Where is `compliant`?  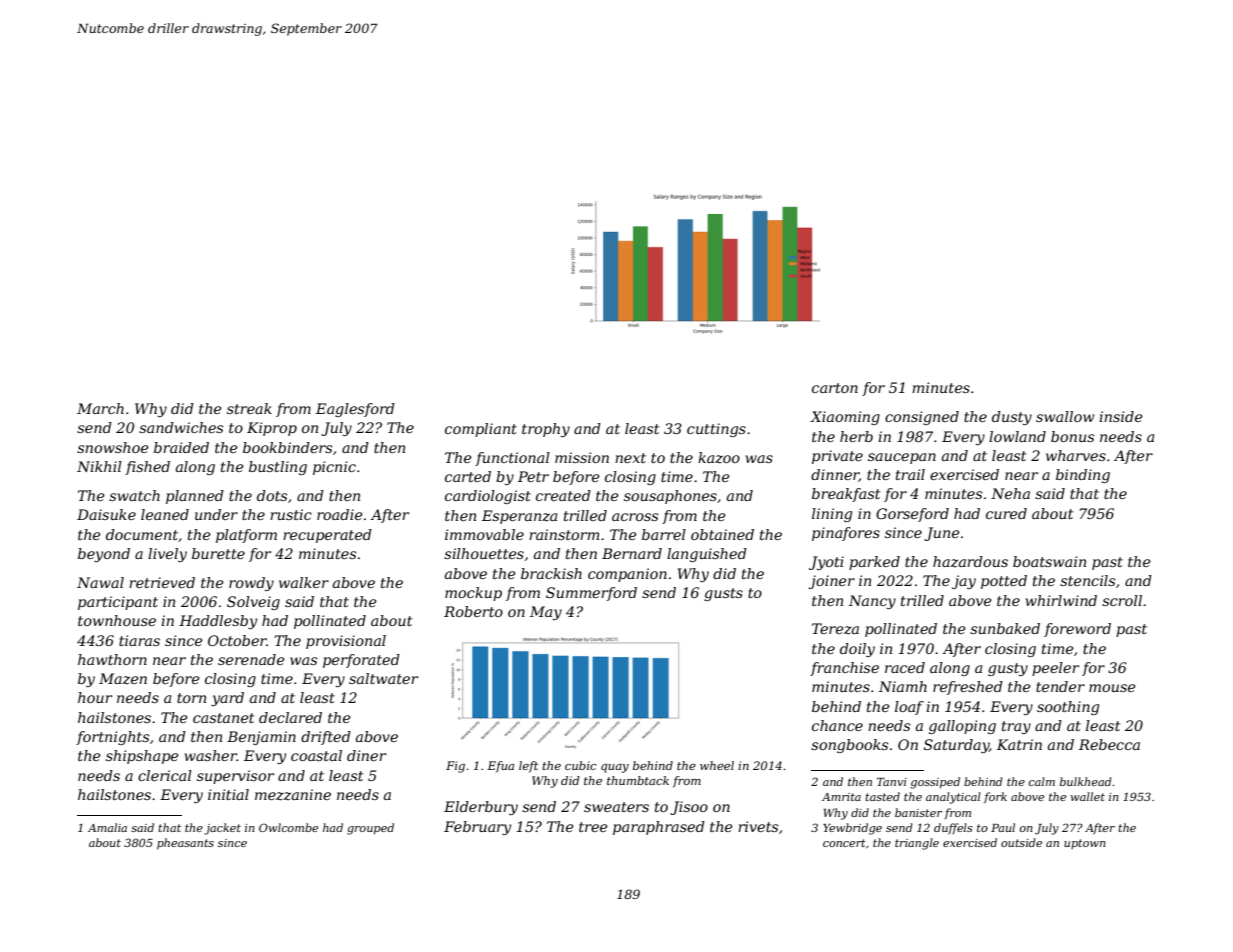
compliant is located at coordinates (481, 430).
